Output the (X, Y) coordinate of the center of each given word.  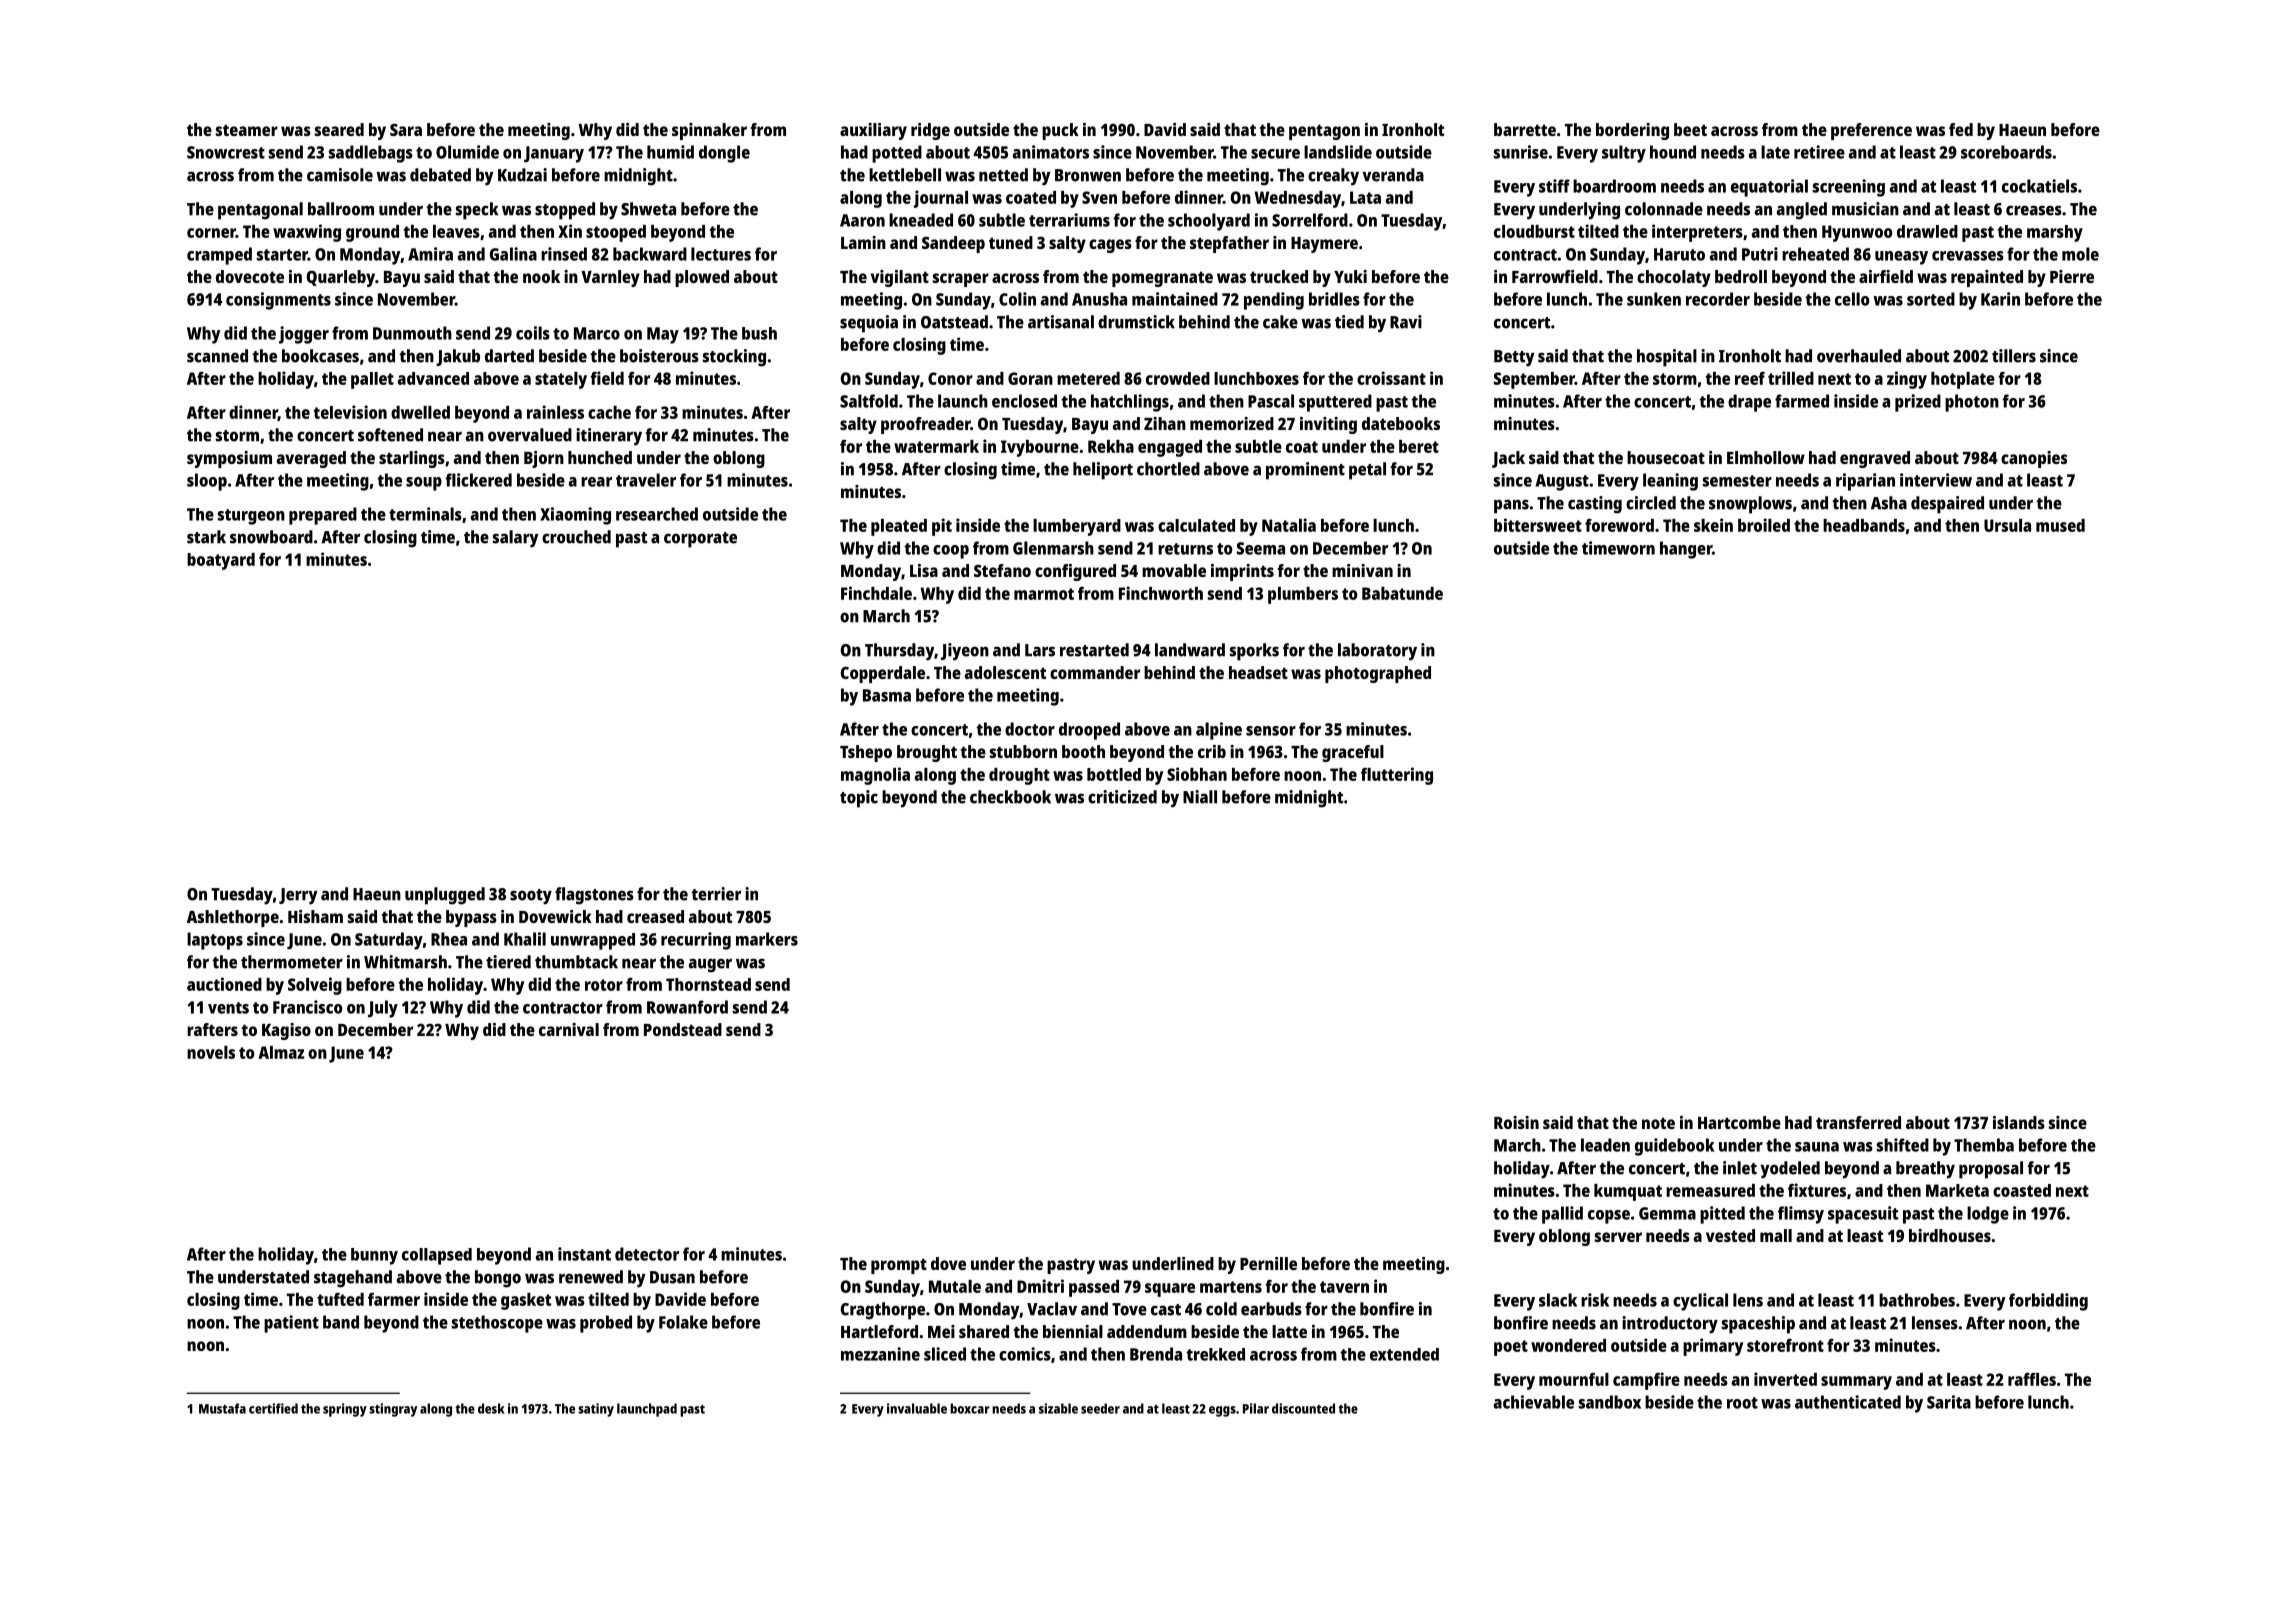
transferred (1858, 1122)
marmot (1044, 594)
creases (2034, 210)
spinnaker (709, 131)
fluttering (1397, 776)
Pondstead (683, 1029)
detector (647, 1254)
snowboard (271, 537)
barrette (1525, 129)
